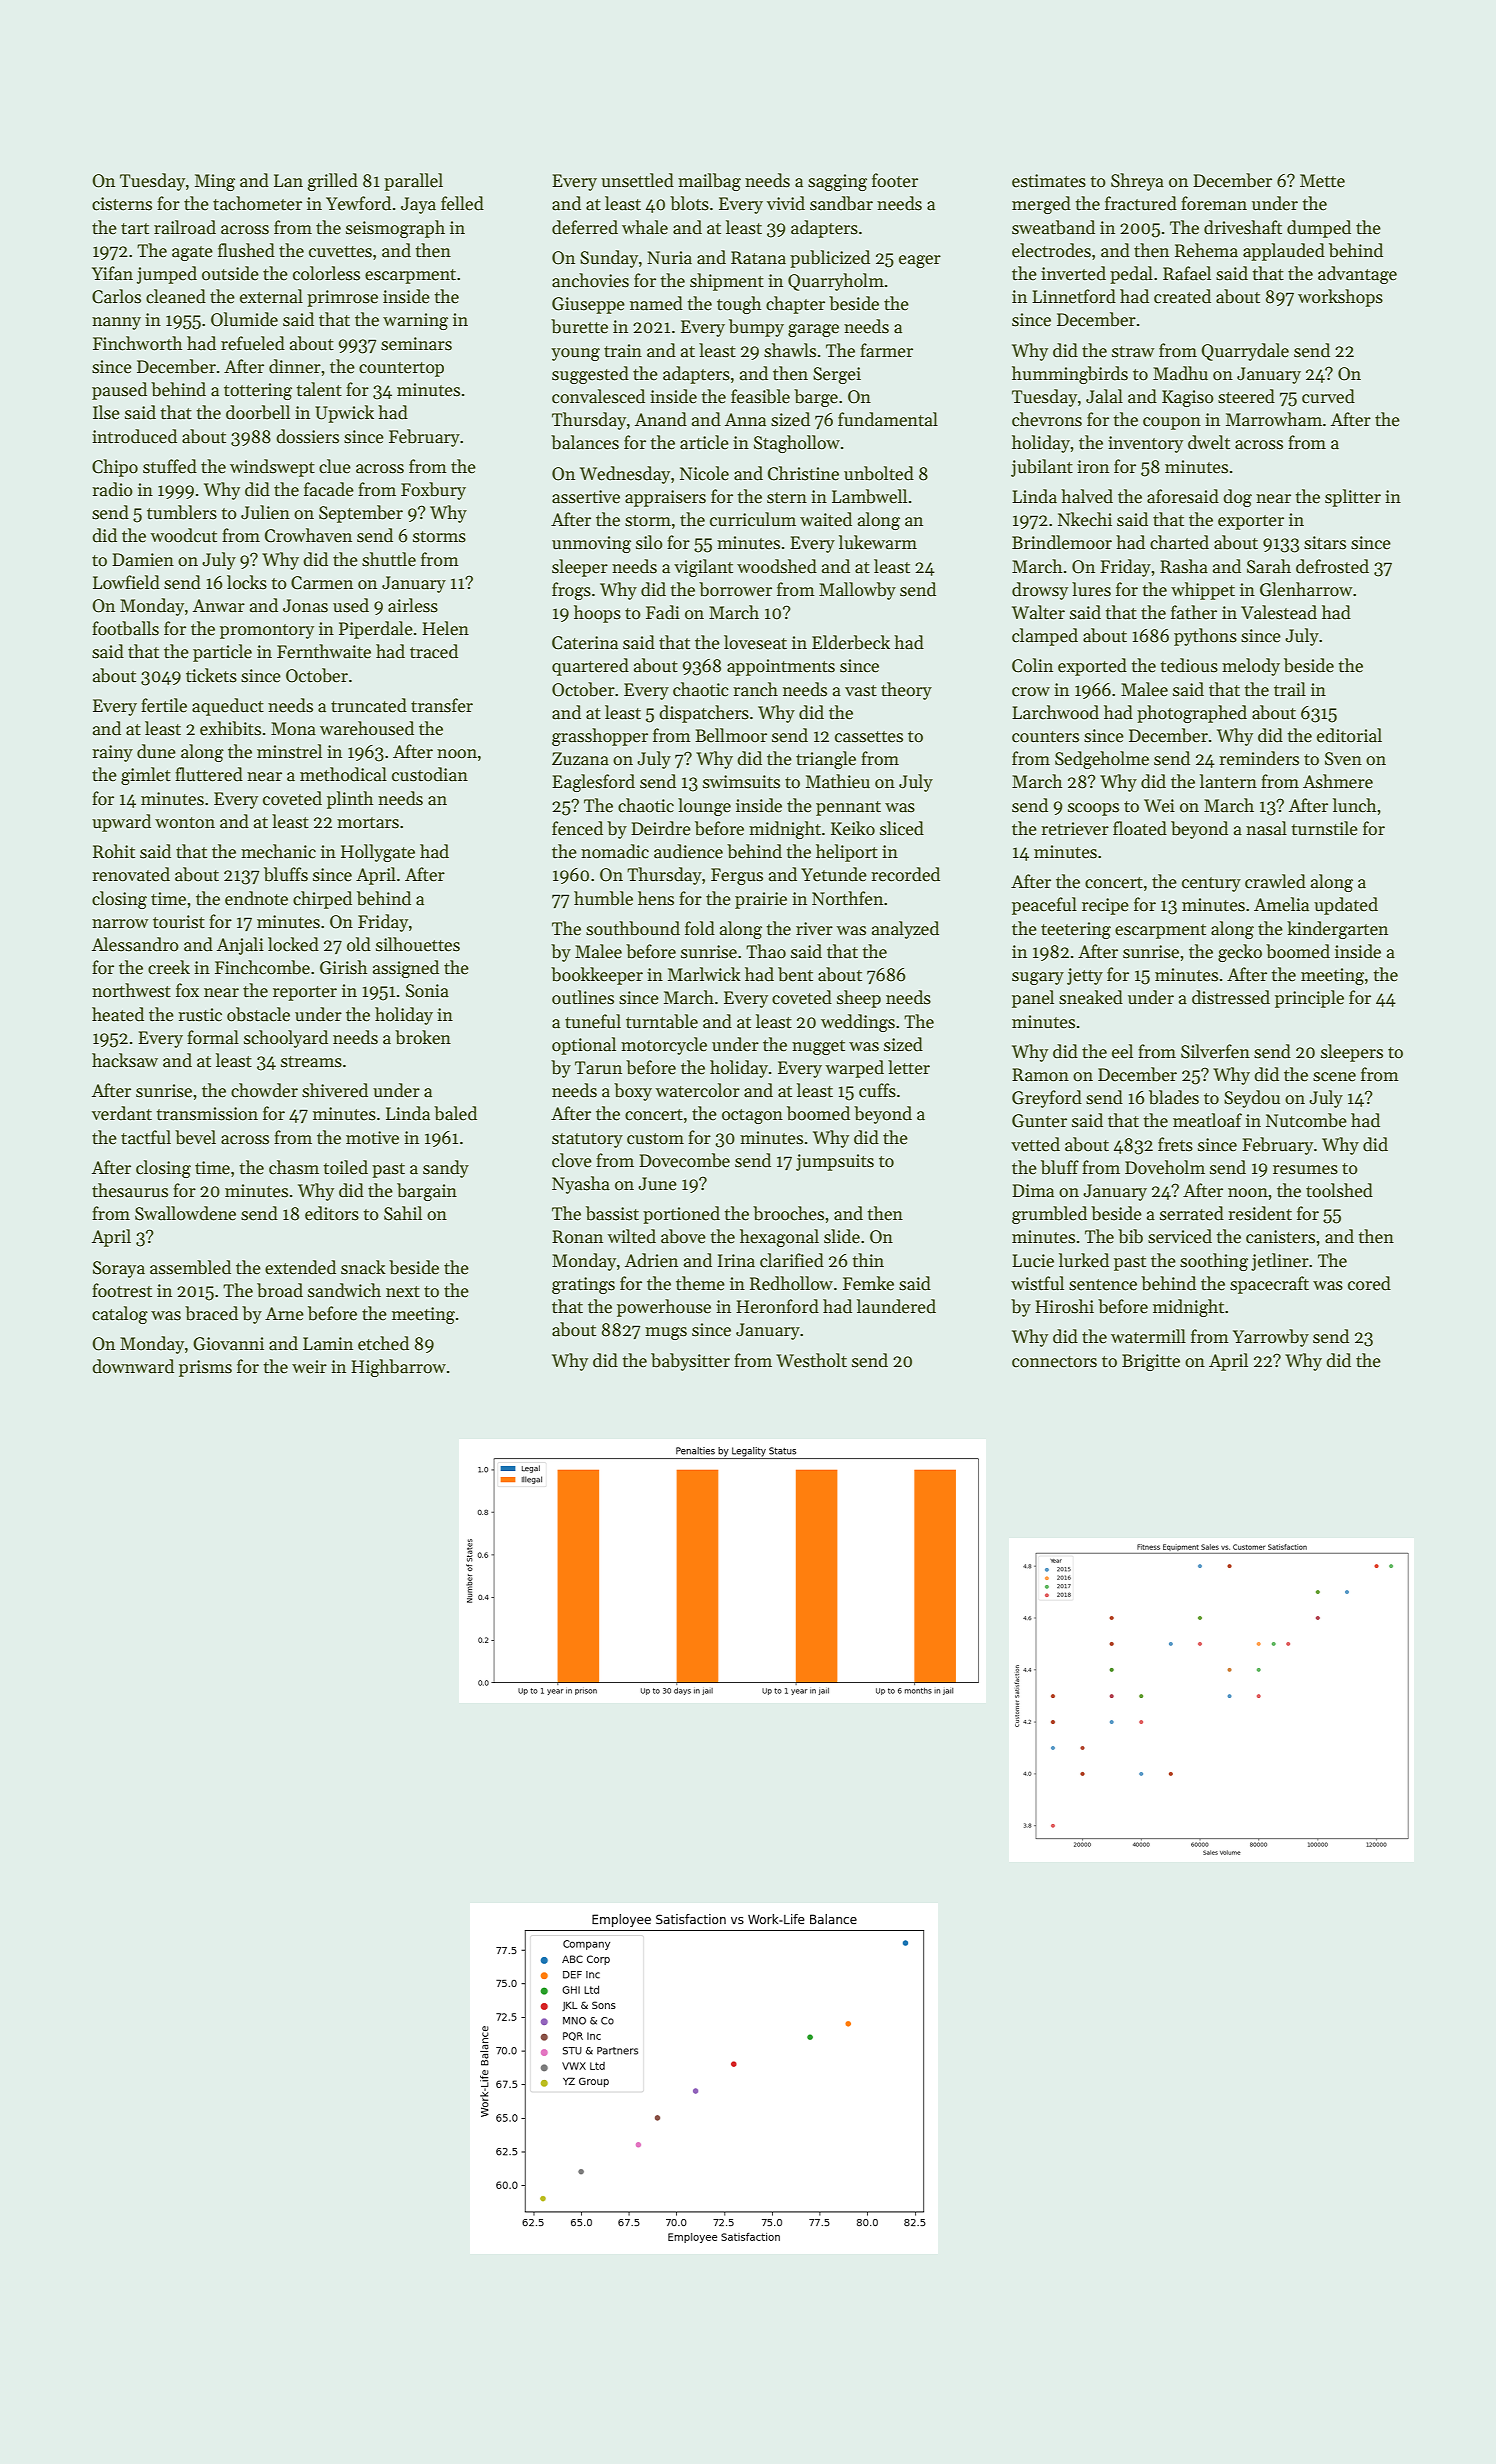 The height and width of the document is (2464, 1496). Describe the element at coordinates (1214, 203) in the document. I see `foreman` at that location.
